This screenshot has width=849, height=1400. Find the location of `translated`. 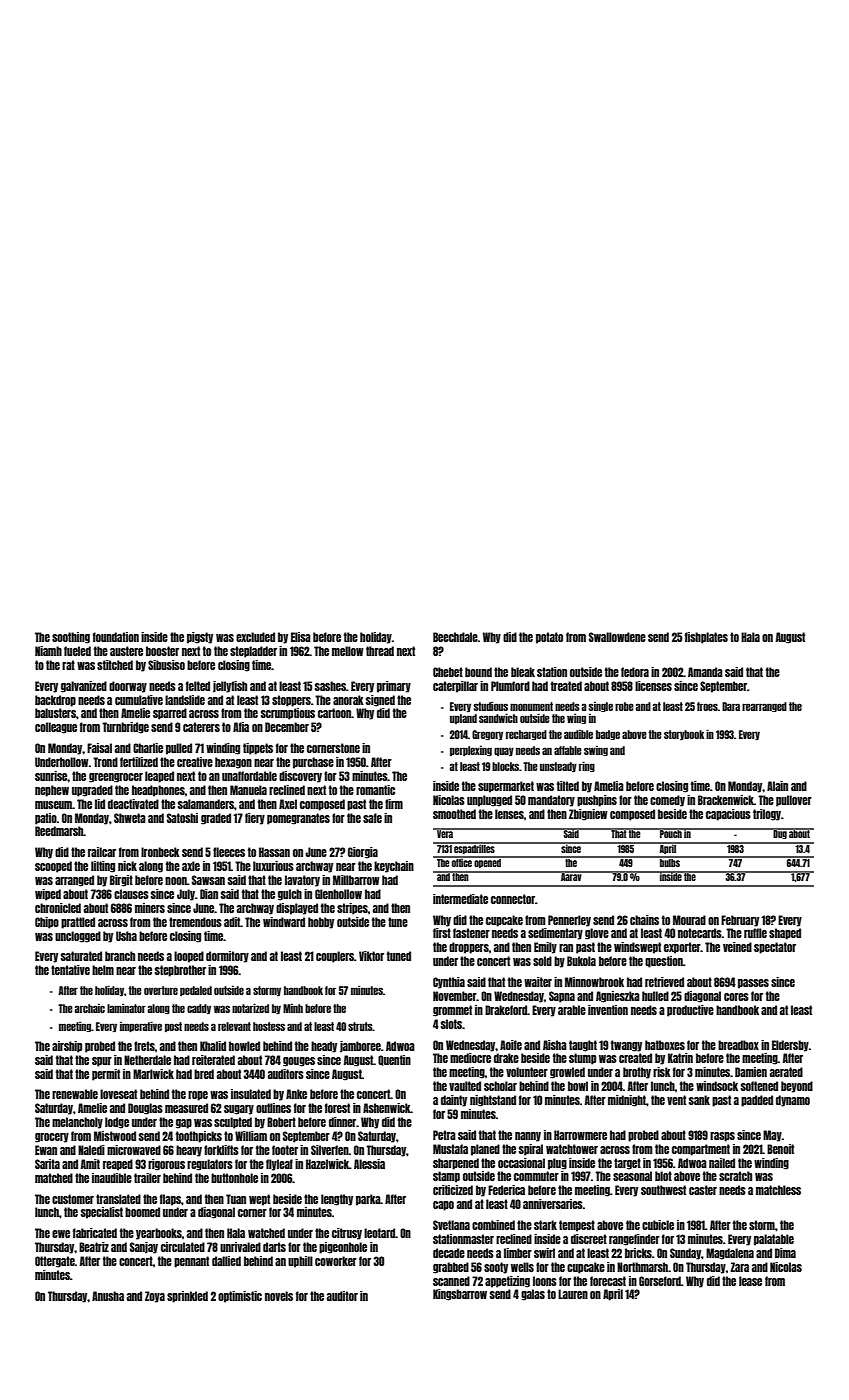

translated is located at coordinates (118, 1199).
